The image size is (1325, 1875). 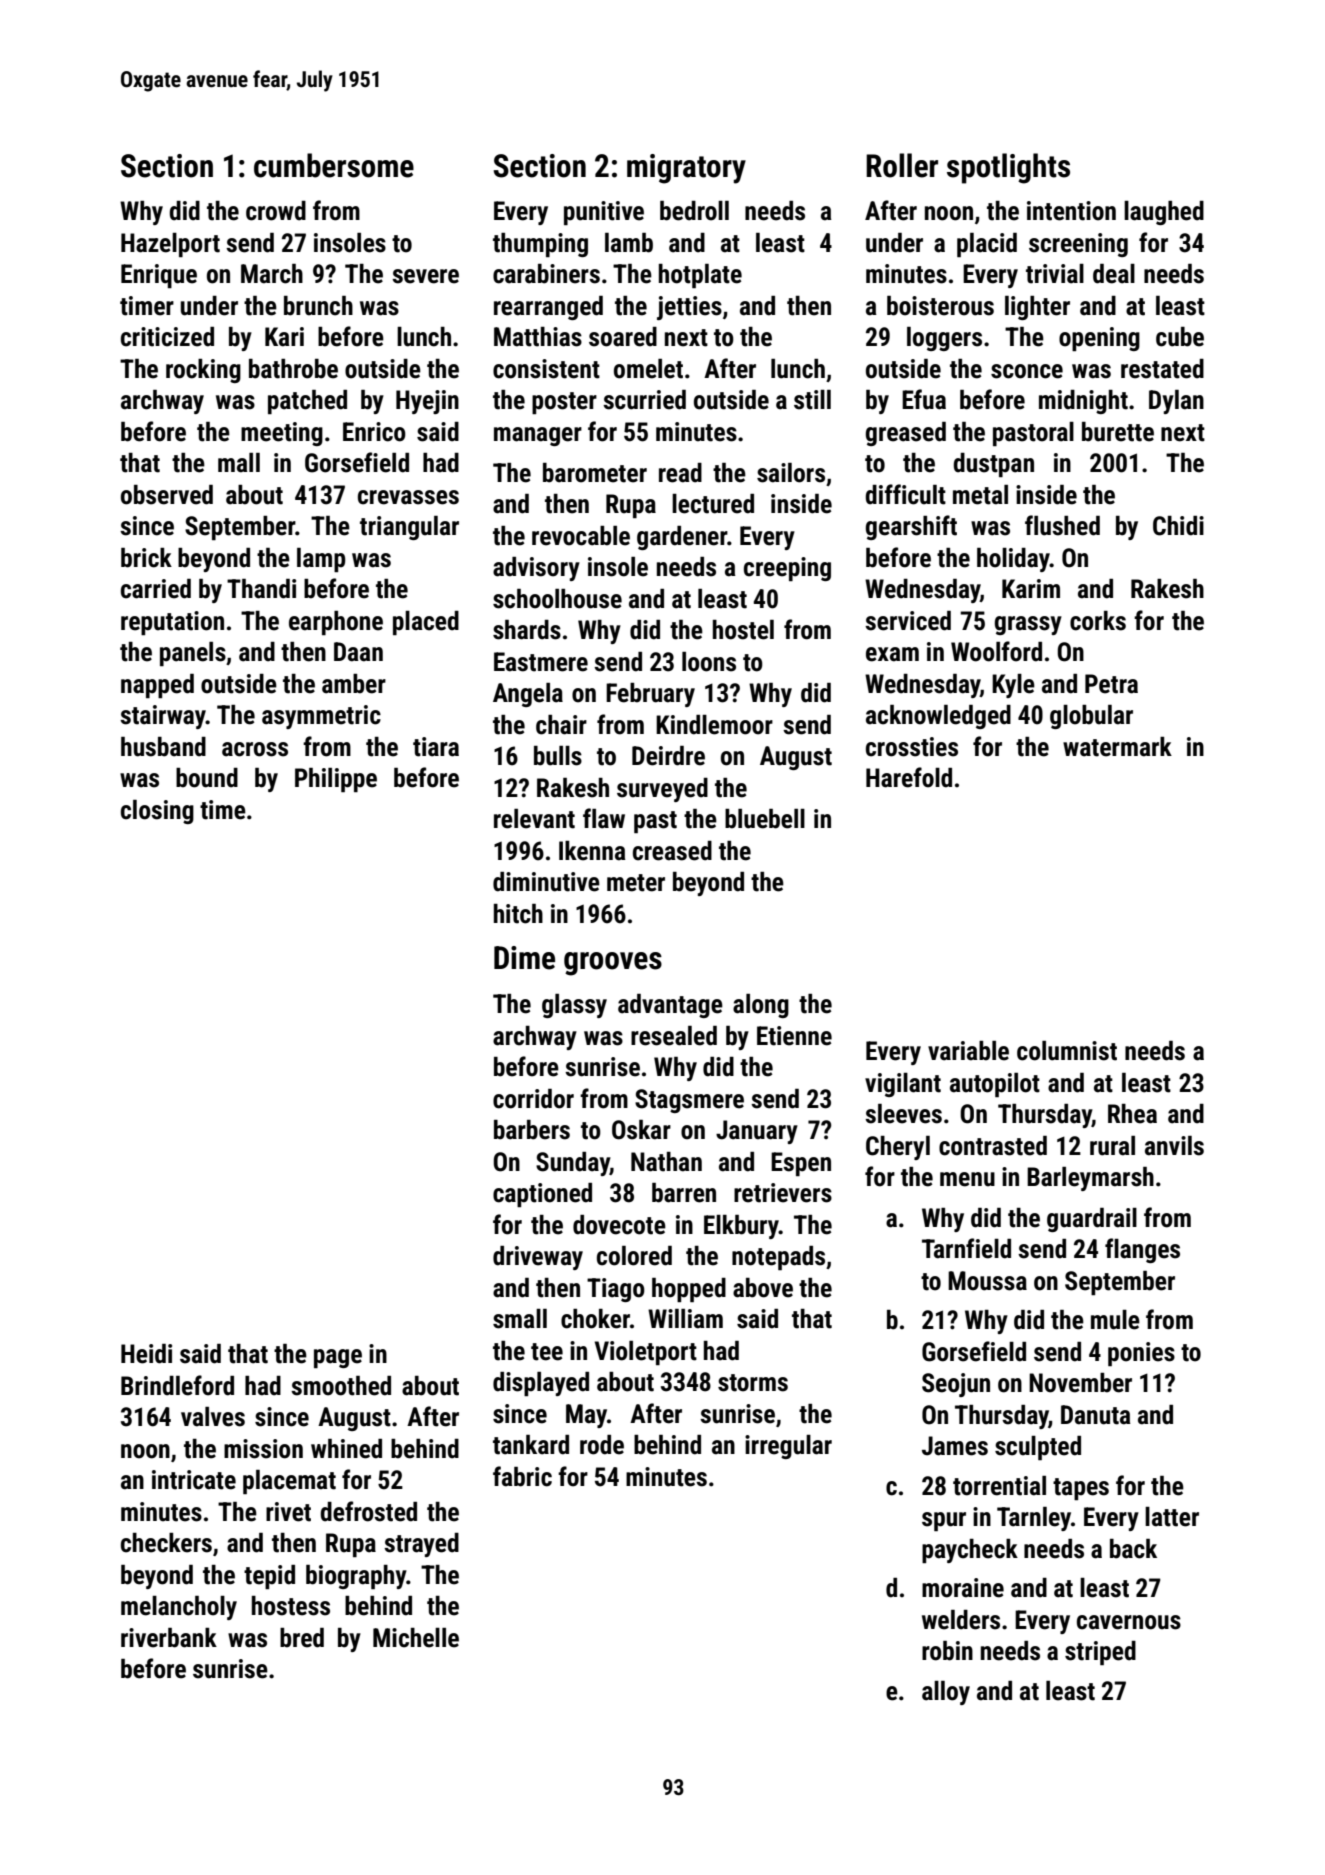 What do you see at coordinates (1164, 213) in the screenshot?
I see `laughed` at bounding box center [1164, 213].
